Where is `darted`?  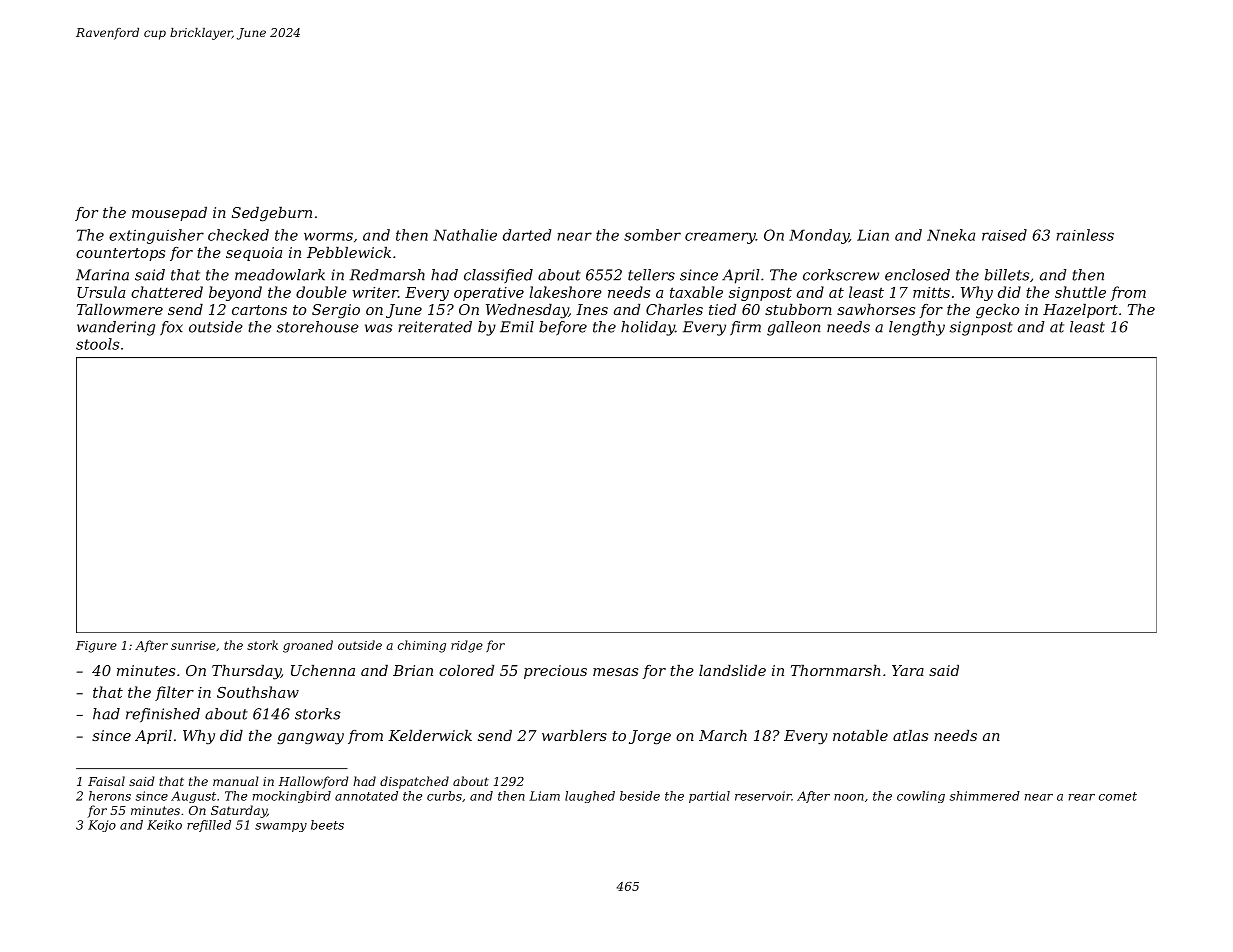
darted is located at coordinates (527, 235).
